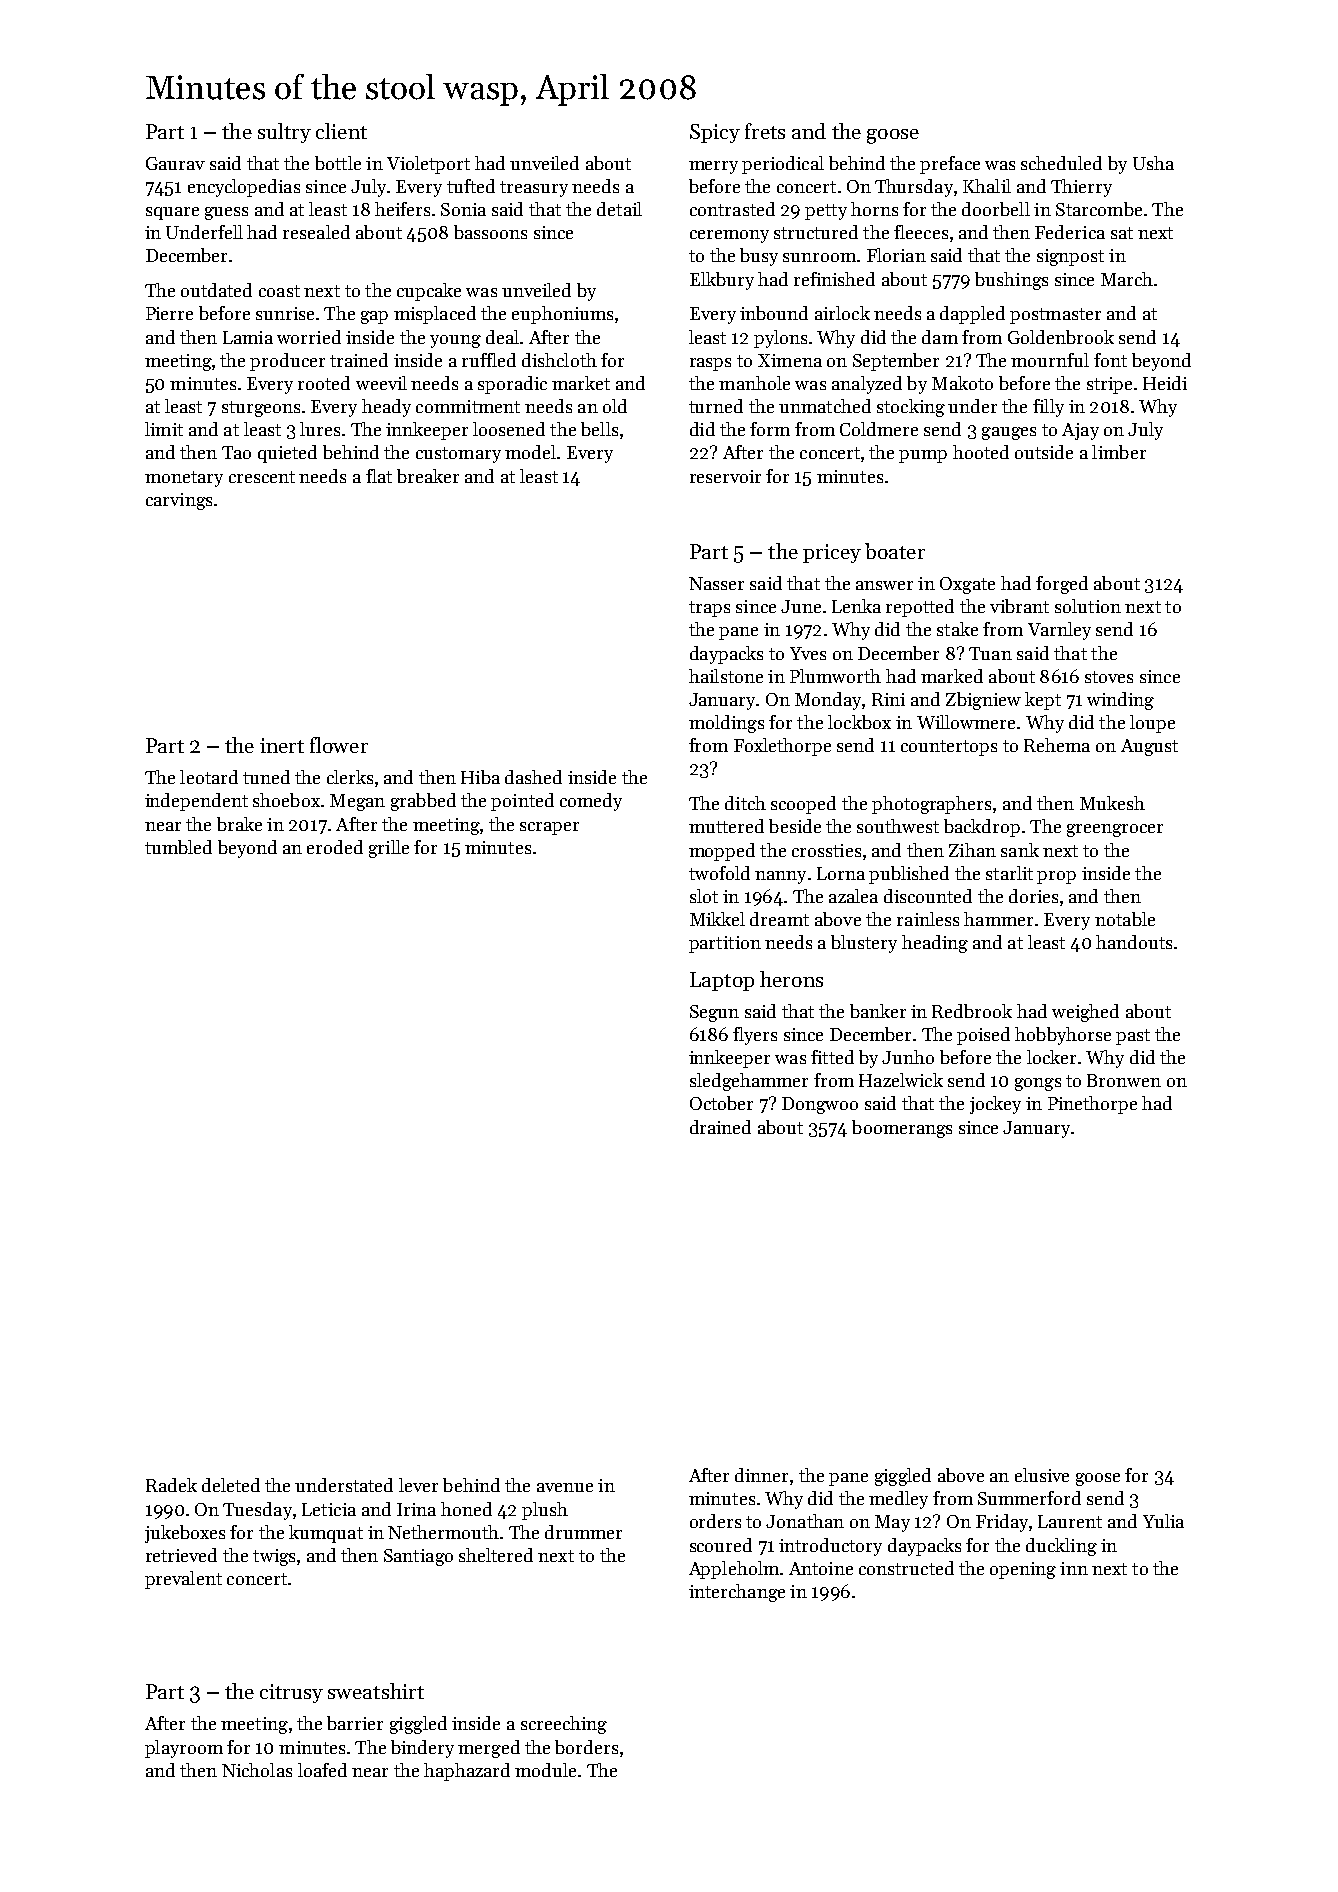 Image resolution: width=1338 pixels, height=1892 pixels. I want to click on drained, so click(720, 1127).
